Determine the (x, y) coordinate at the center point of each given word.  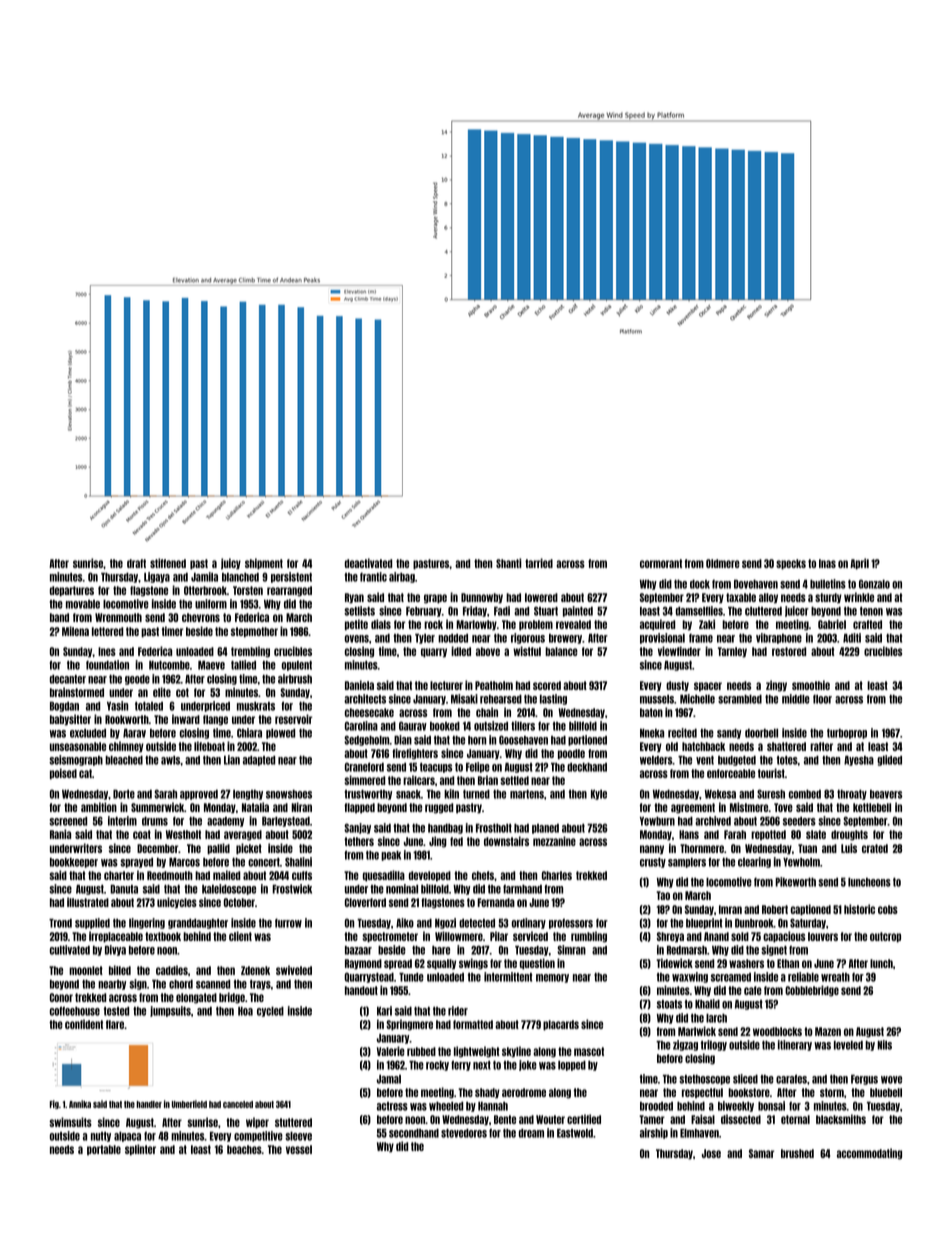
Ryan (354, 598)
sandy (729, 734)
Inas (827, 563)
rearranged (289, 591)
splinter (140, 1150)
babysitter (70, 720)
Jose (711, 1153)
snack (408, 794)
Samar (761, 1153)
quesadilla (384, 876)
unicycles (177, 903)
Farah (735, 834)
